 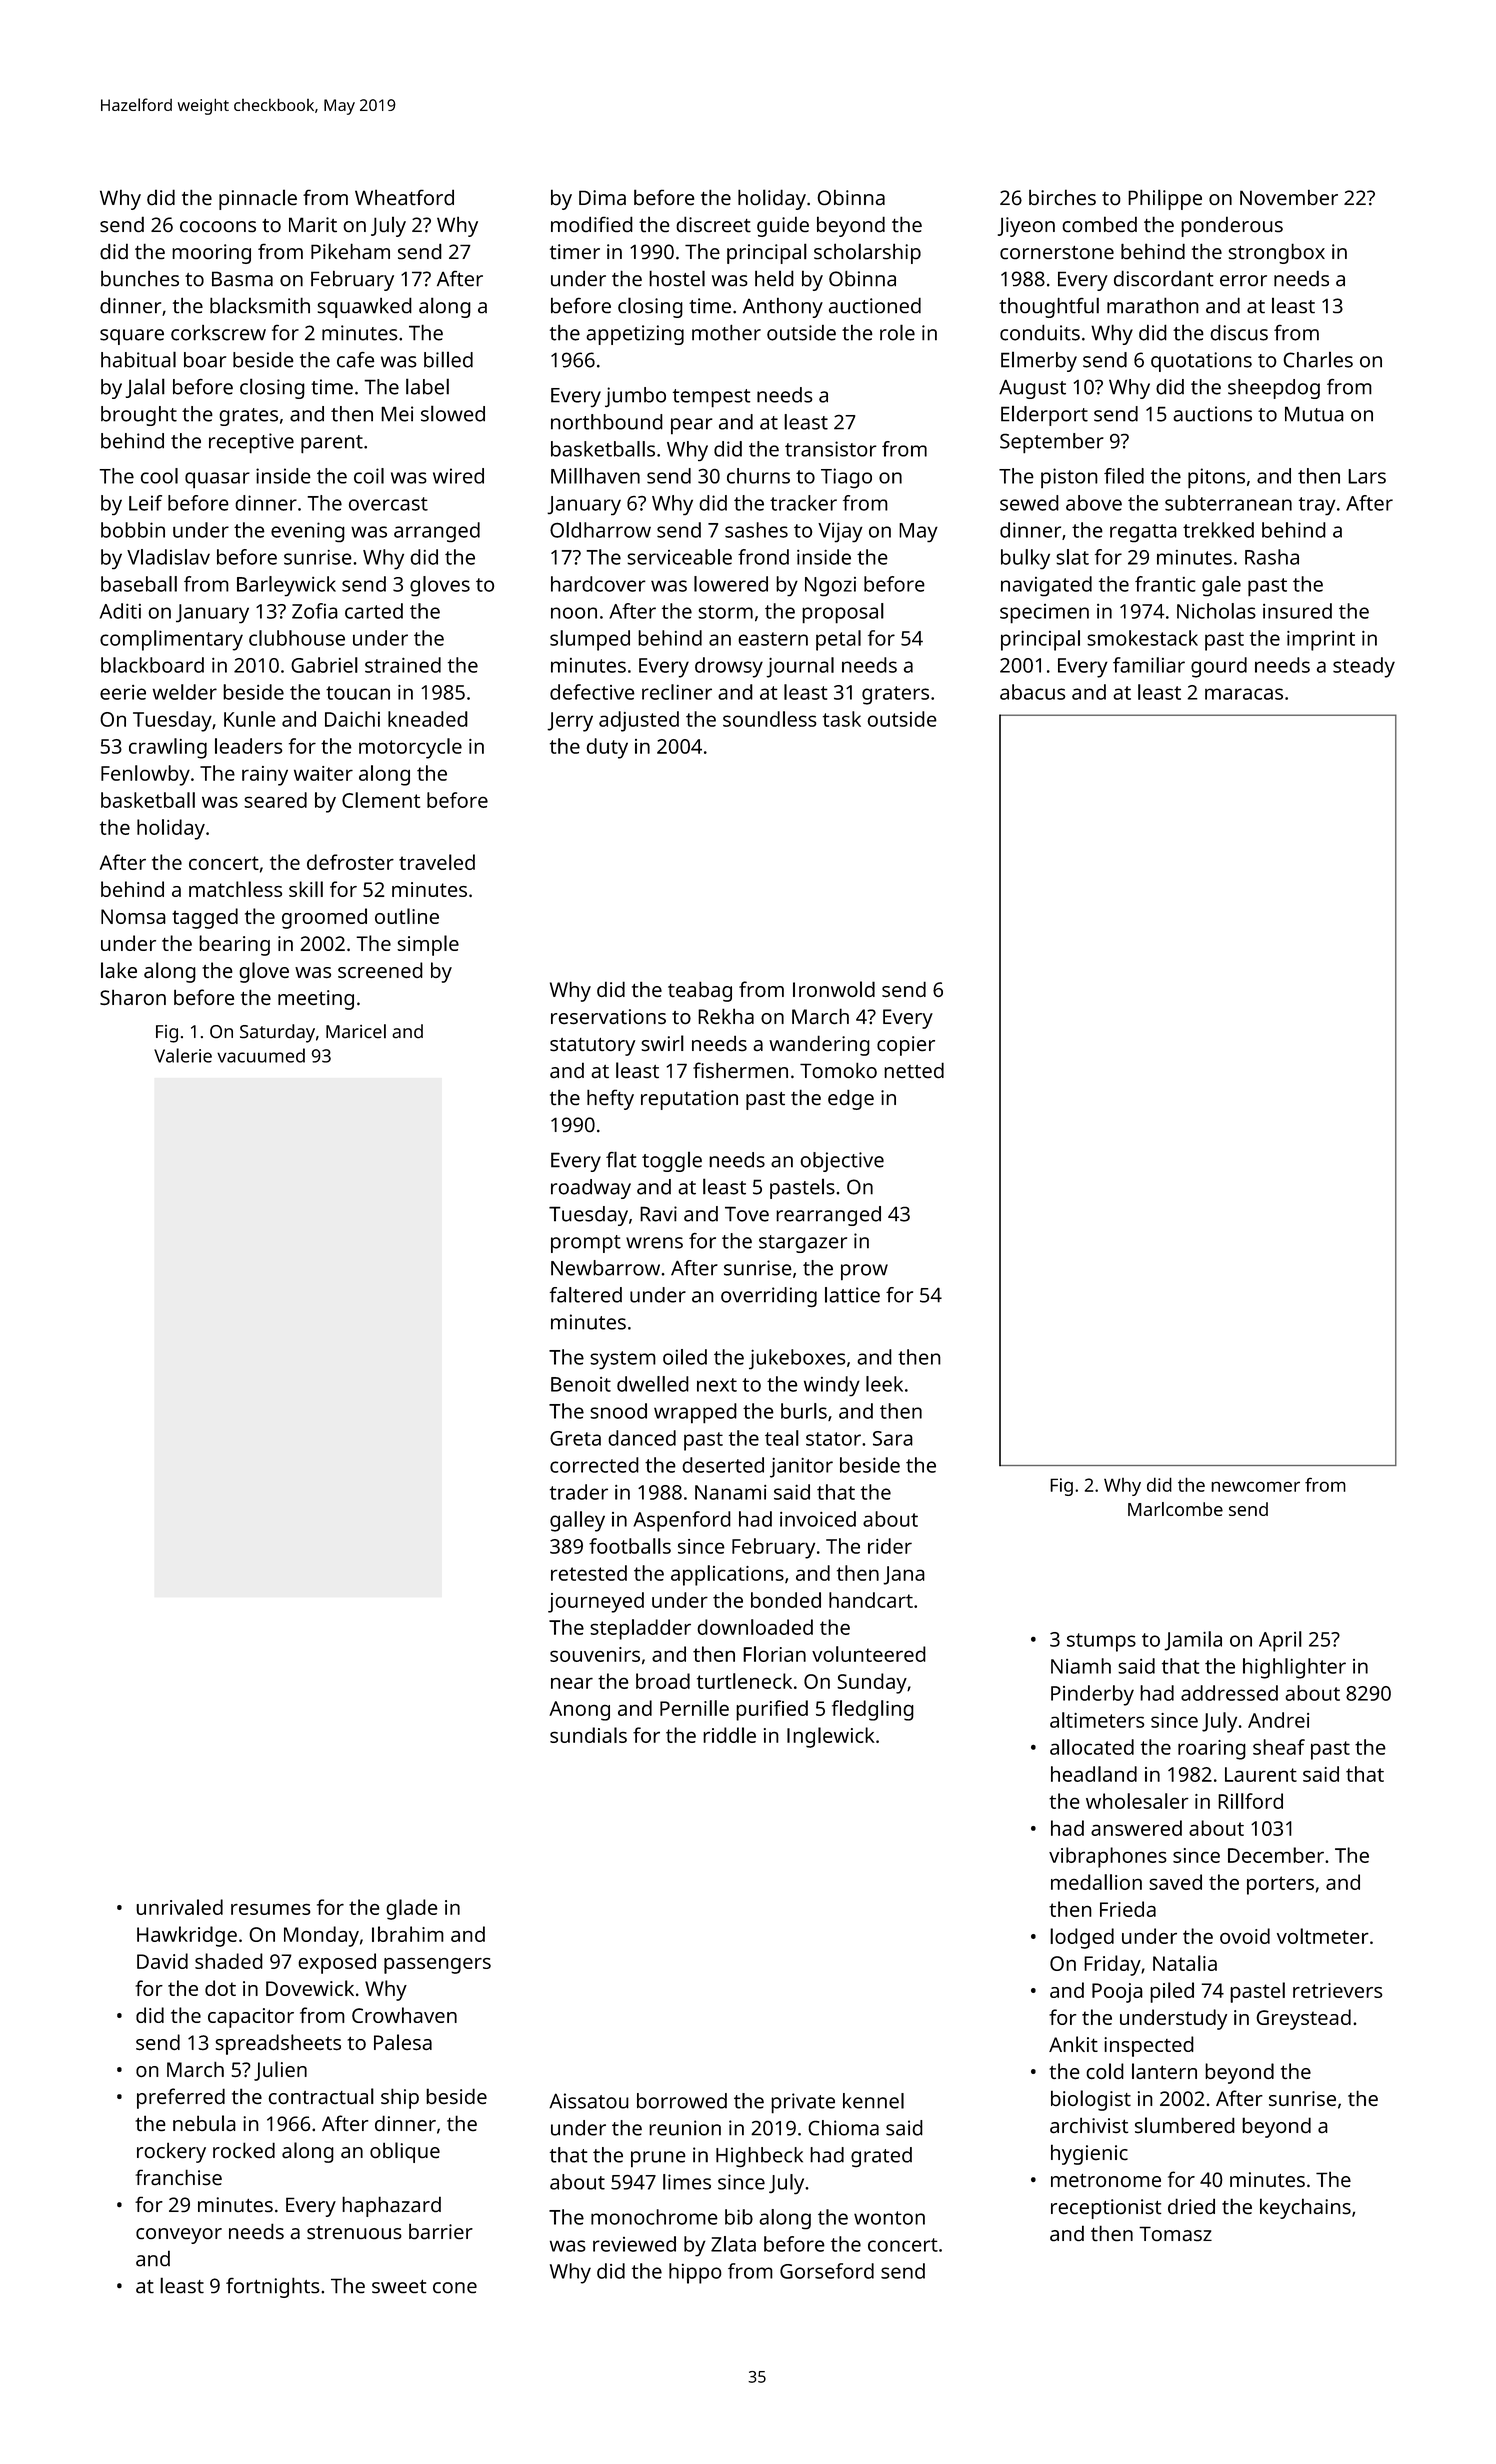 I want to click on journal, so click(x=800, y=667).
